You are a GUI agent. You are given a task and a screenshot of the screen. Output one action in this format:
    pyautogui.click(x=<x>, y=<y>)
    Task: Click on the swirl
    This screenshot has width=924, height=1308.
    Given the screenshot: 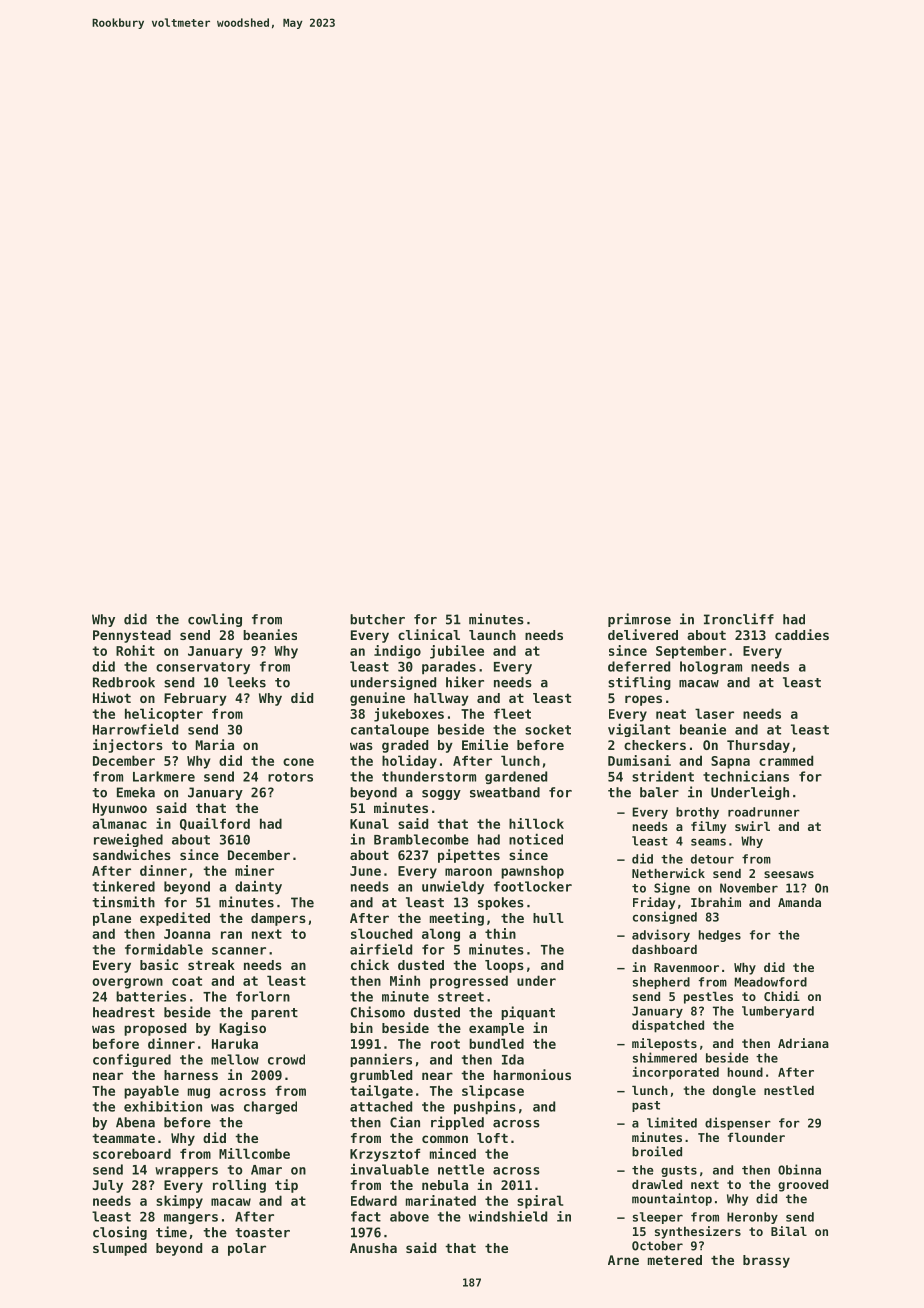 What is the action you would take?
    pyautogui.click(x=752, y=826)
